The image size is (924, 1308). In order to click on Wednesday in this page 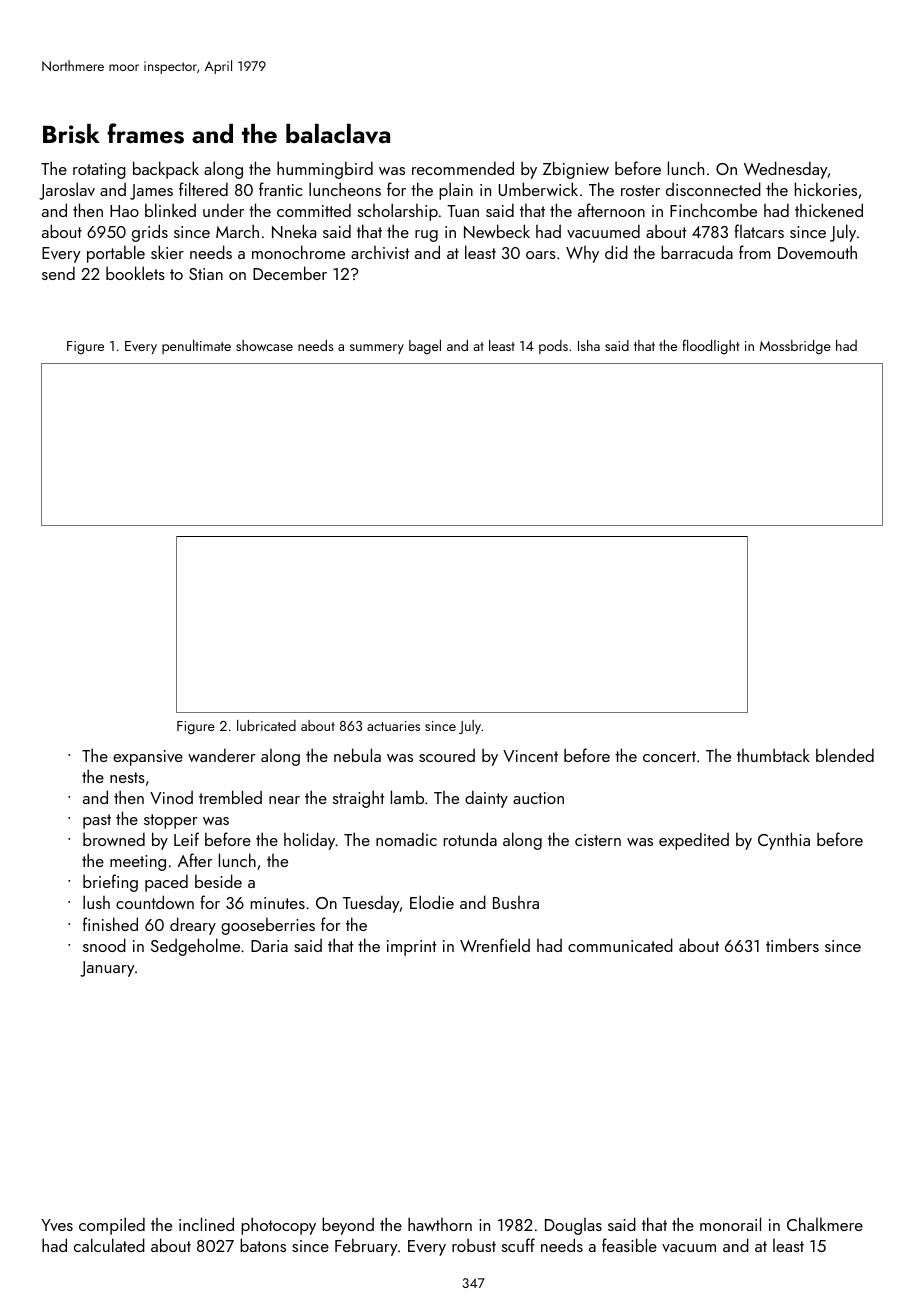, I will do `click(786, 170)`.
